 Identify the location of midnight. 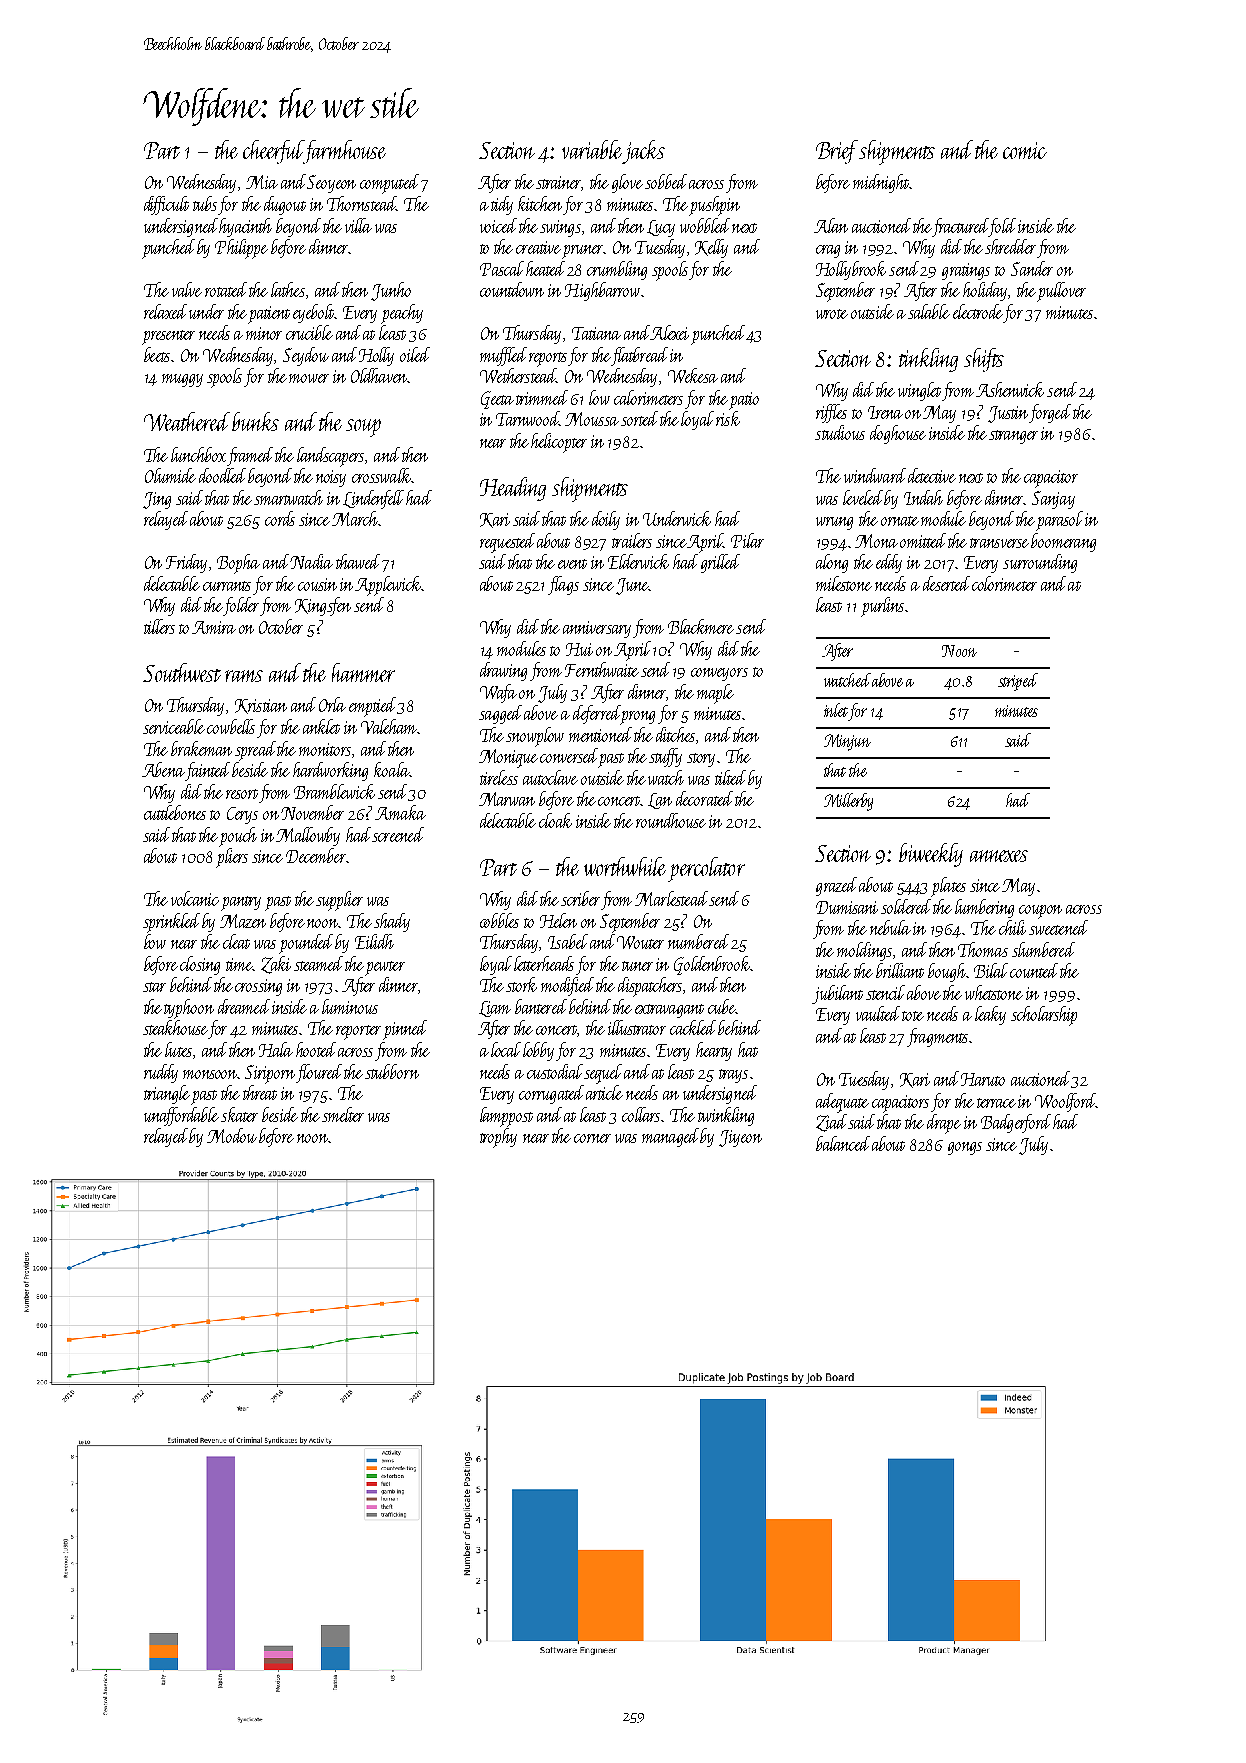
(881, 183).
